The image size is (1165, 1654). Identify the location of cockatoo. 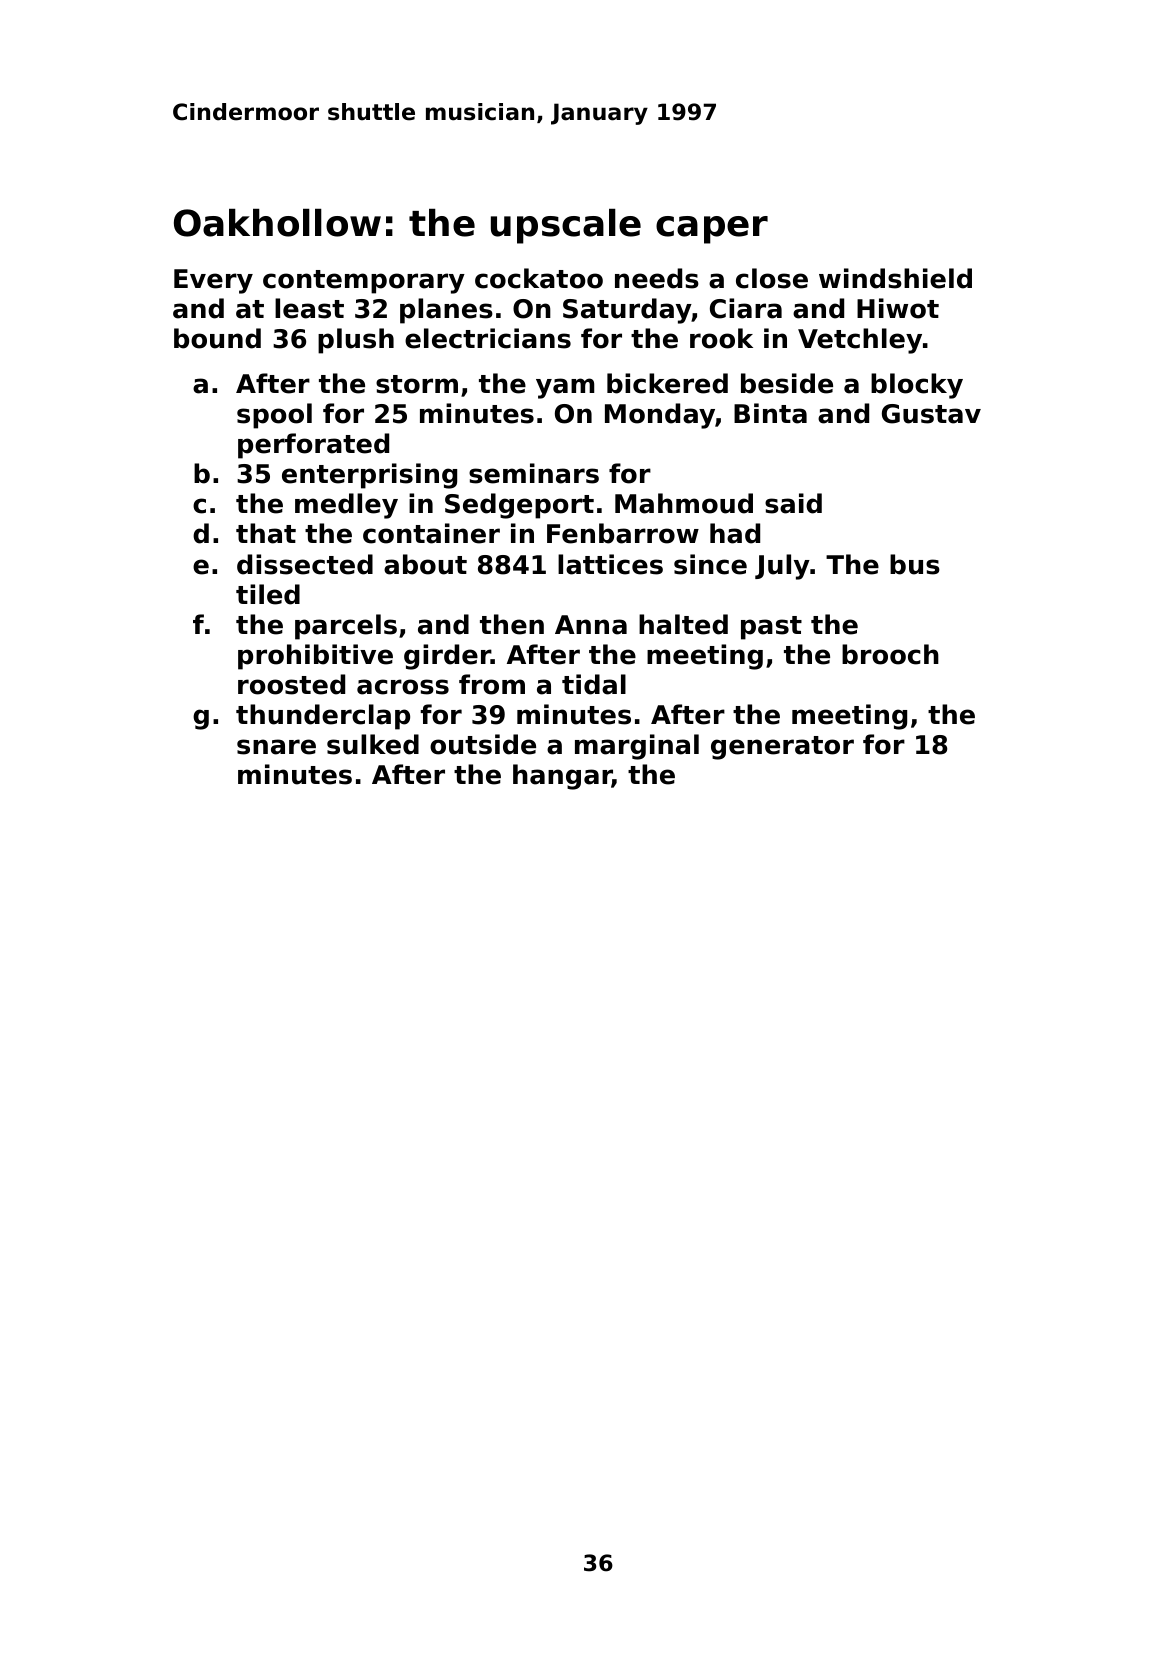
(539, 278).
